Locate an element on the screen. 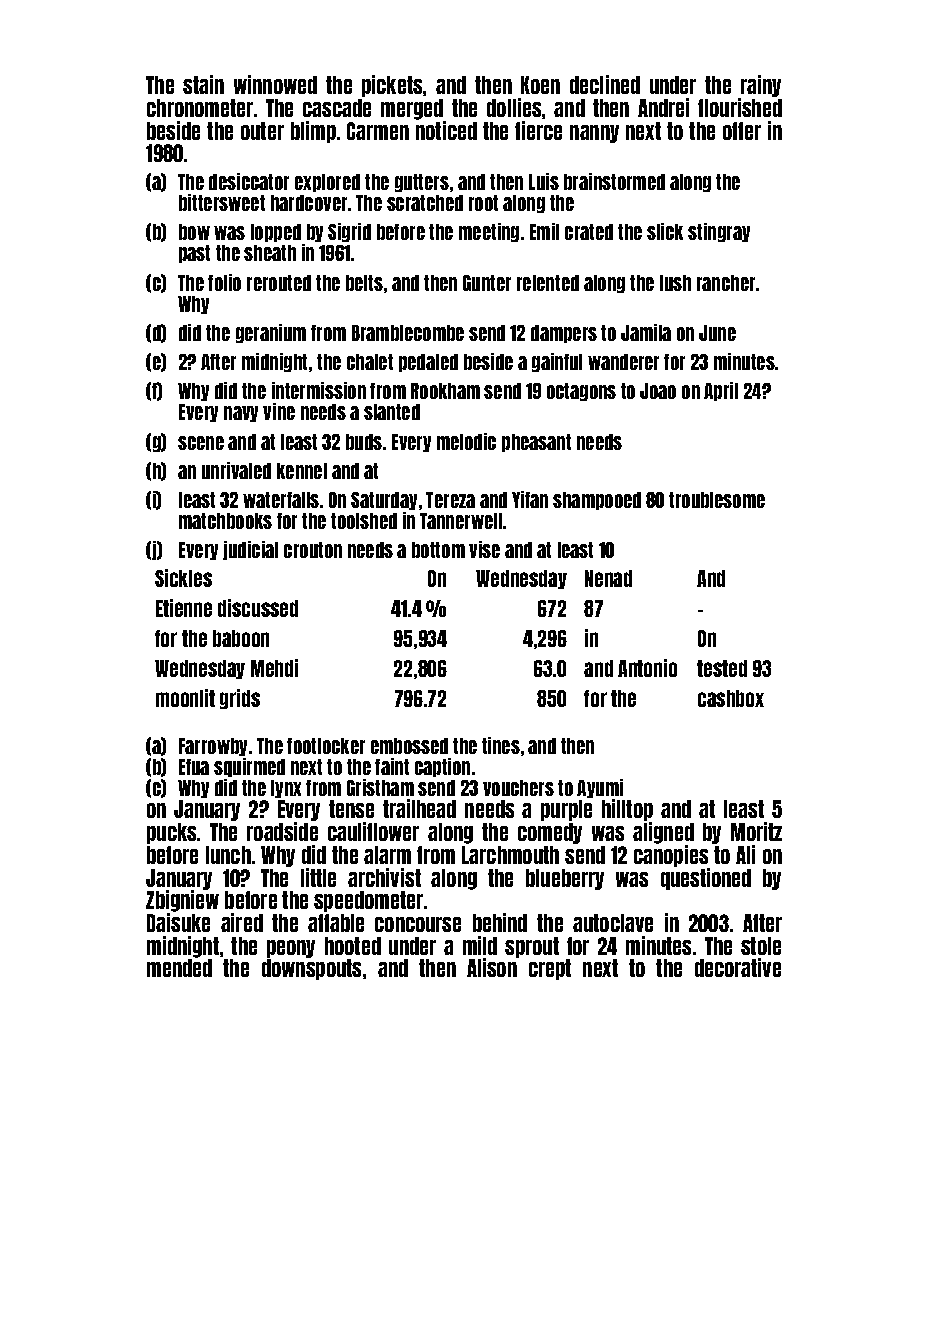  mended is located at coordinates (179, 968).
